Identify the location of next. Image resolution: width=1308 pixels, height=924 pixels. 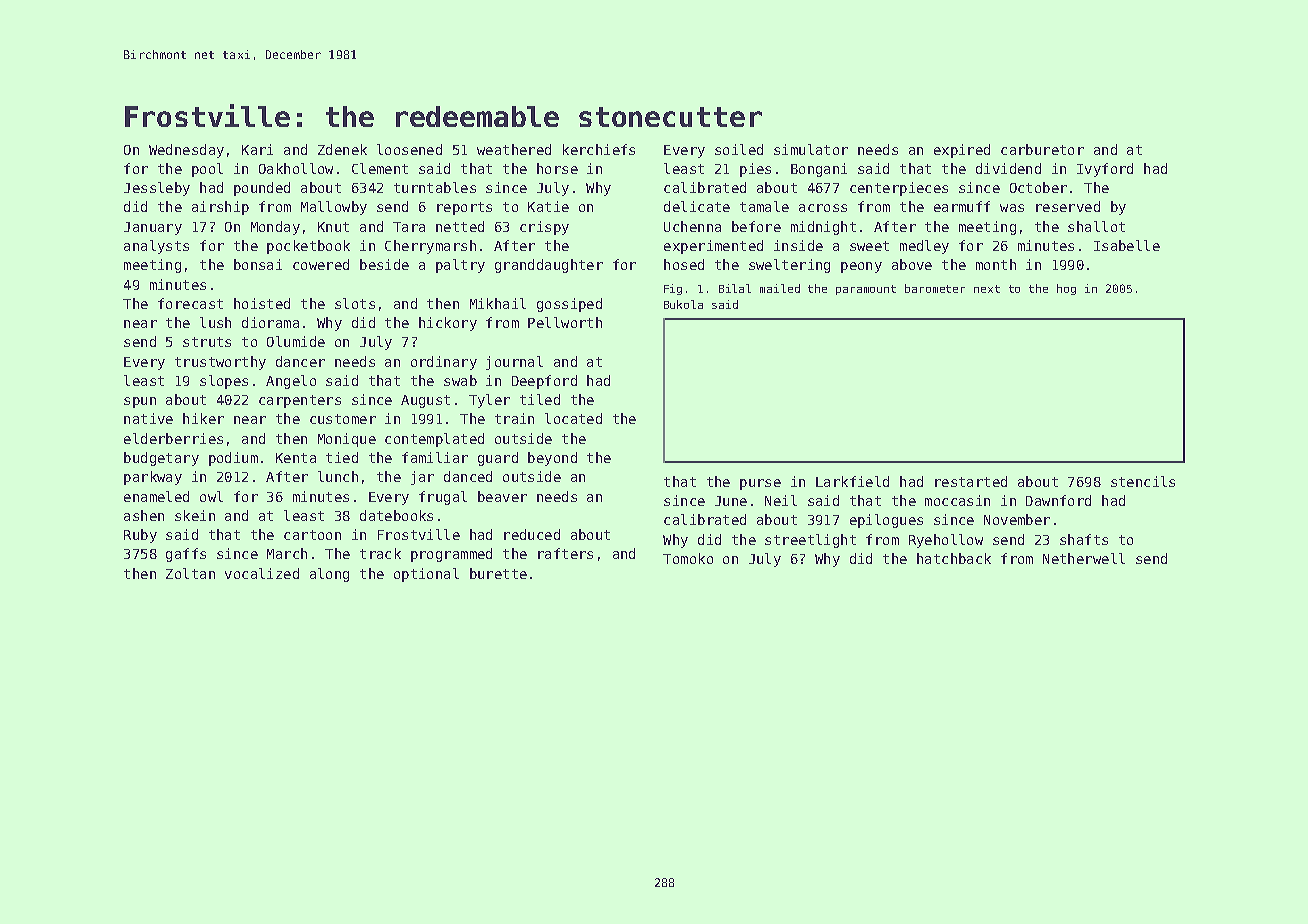
(987, 289).
